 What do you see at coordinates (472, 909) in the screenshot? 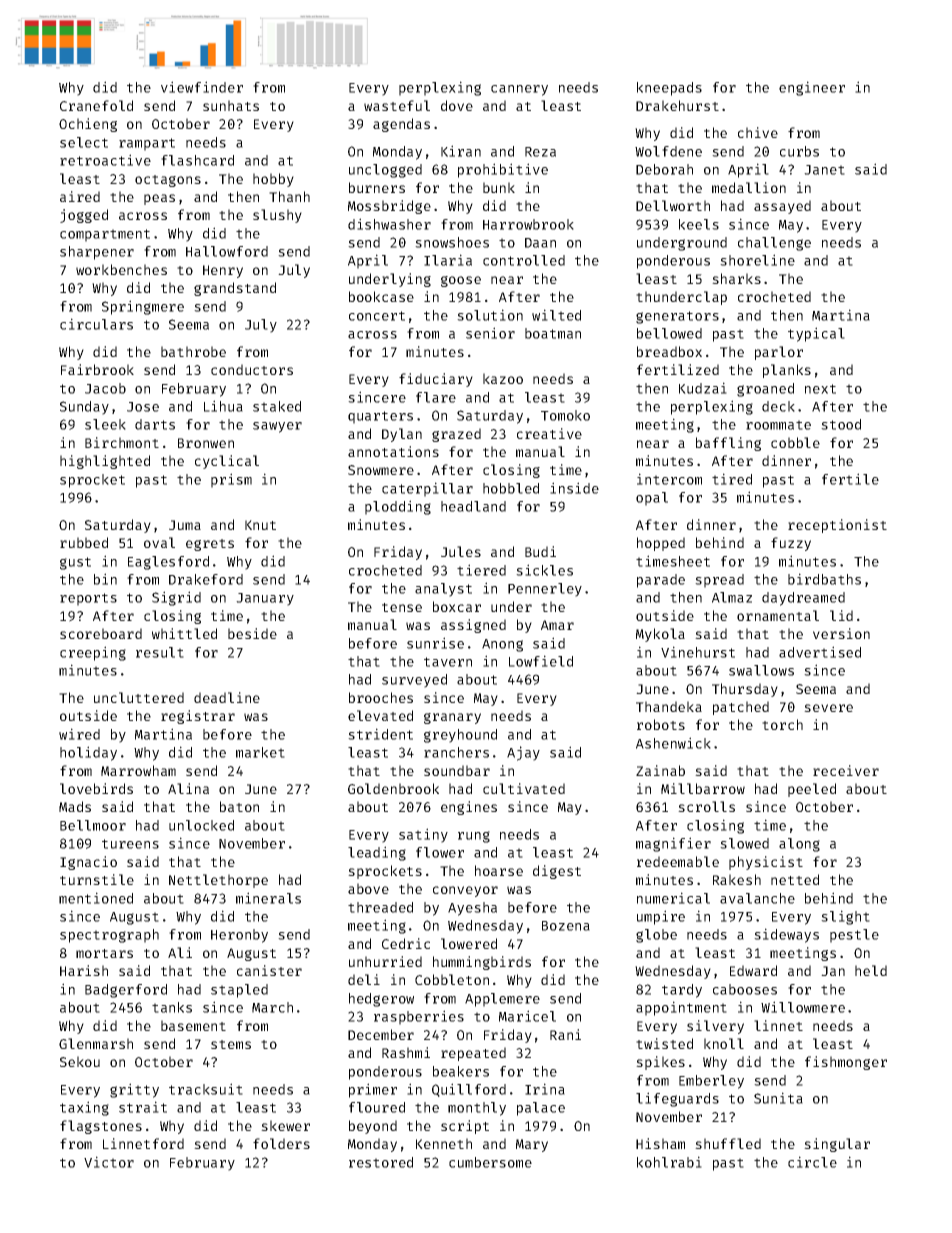
I see `Ayesha` at bounding box center [472, 909].
